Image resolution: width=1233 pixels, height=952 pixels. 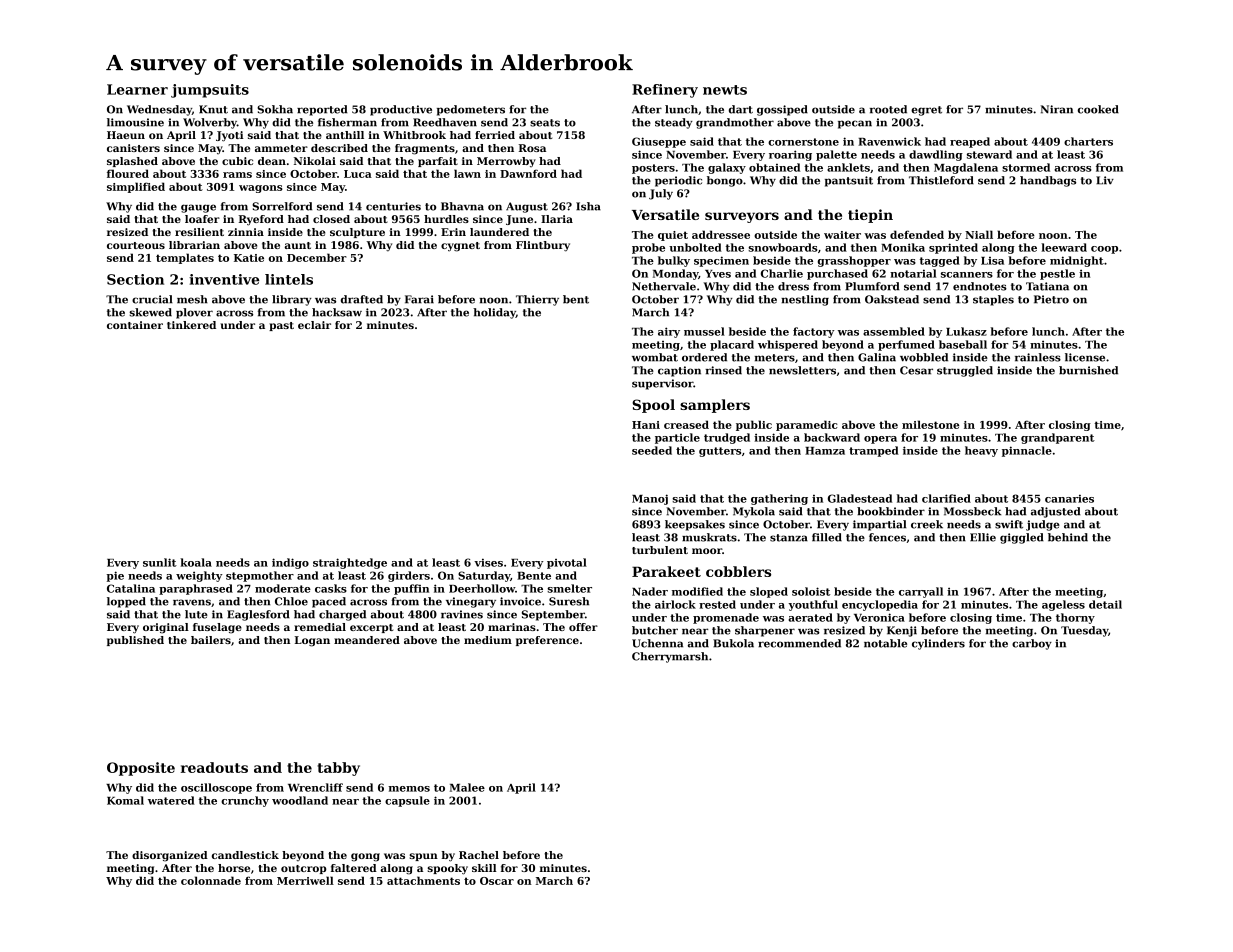 I want to click on carboy, so click(x=1032, y=644).
